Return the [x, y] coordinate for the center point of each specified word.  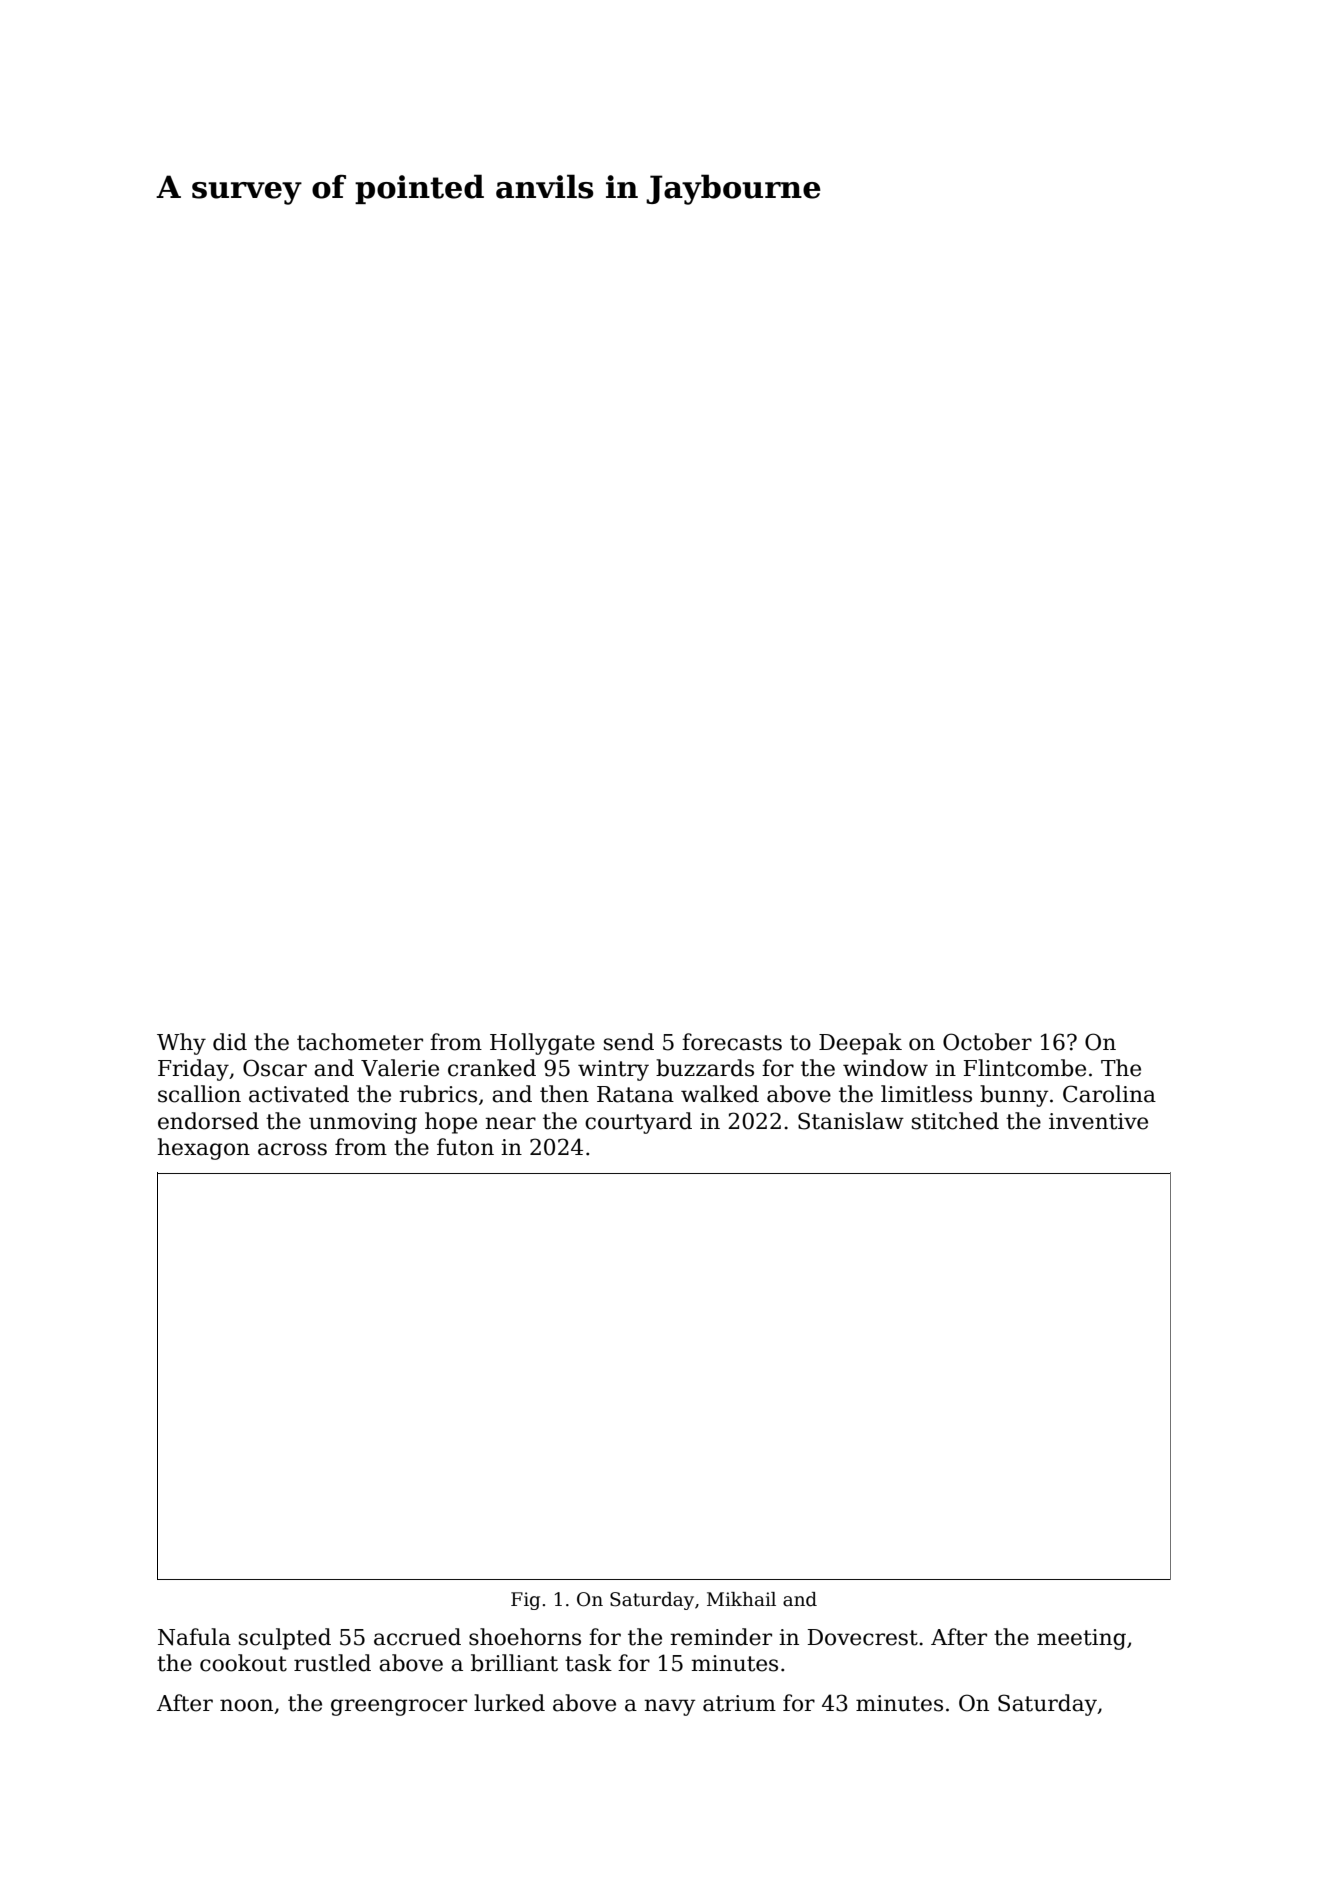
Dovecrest [863, 1637]
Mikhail [741, 1599]
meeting [1081, 1639]
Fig [525, 1601]
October [987, 1042]
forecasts [732, 1042]
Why [181, 1044]
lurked [509, 1703]
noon [246, 1705]
